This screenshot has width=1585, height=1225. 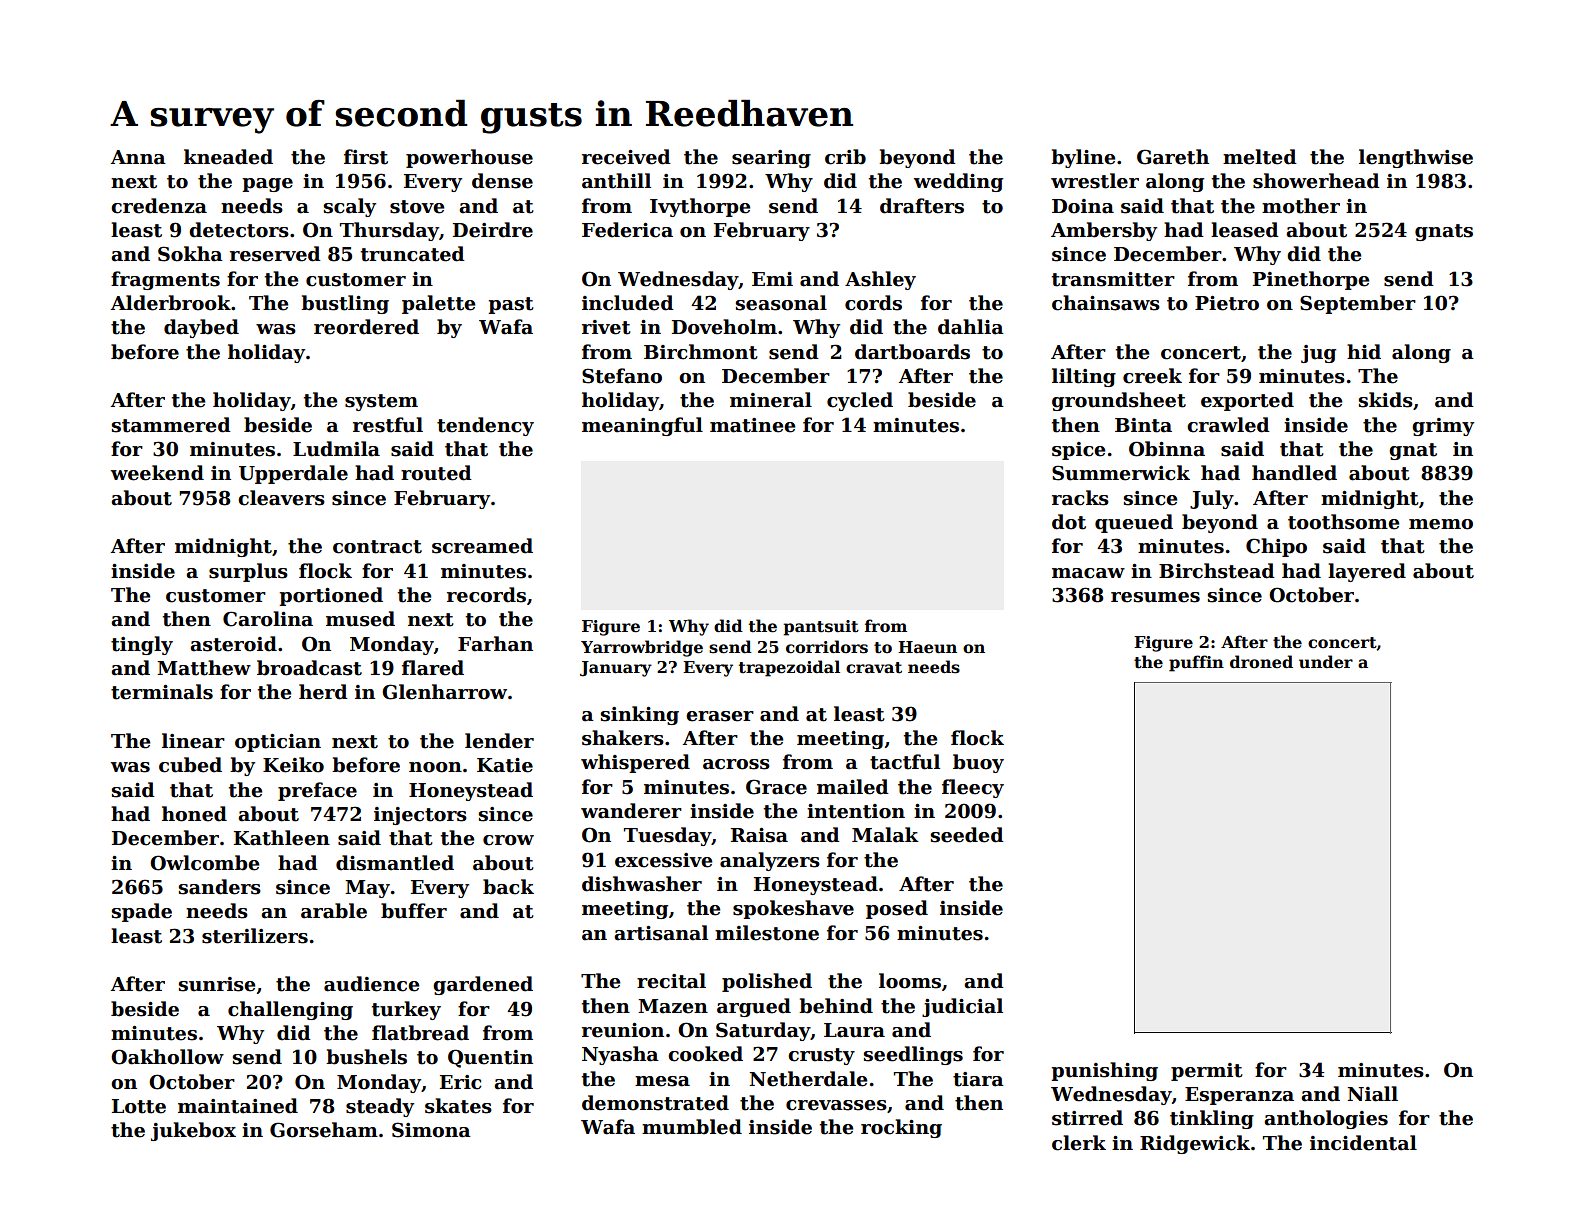 What do you see at coordinates (640, 715) in the screenshot?
I see `sinking` at bounding box center [640, 715].
